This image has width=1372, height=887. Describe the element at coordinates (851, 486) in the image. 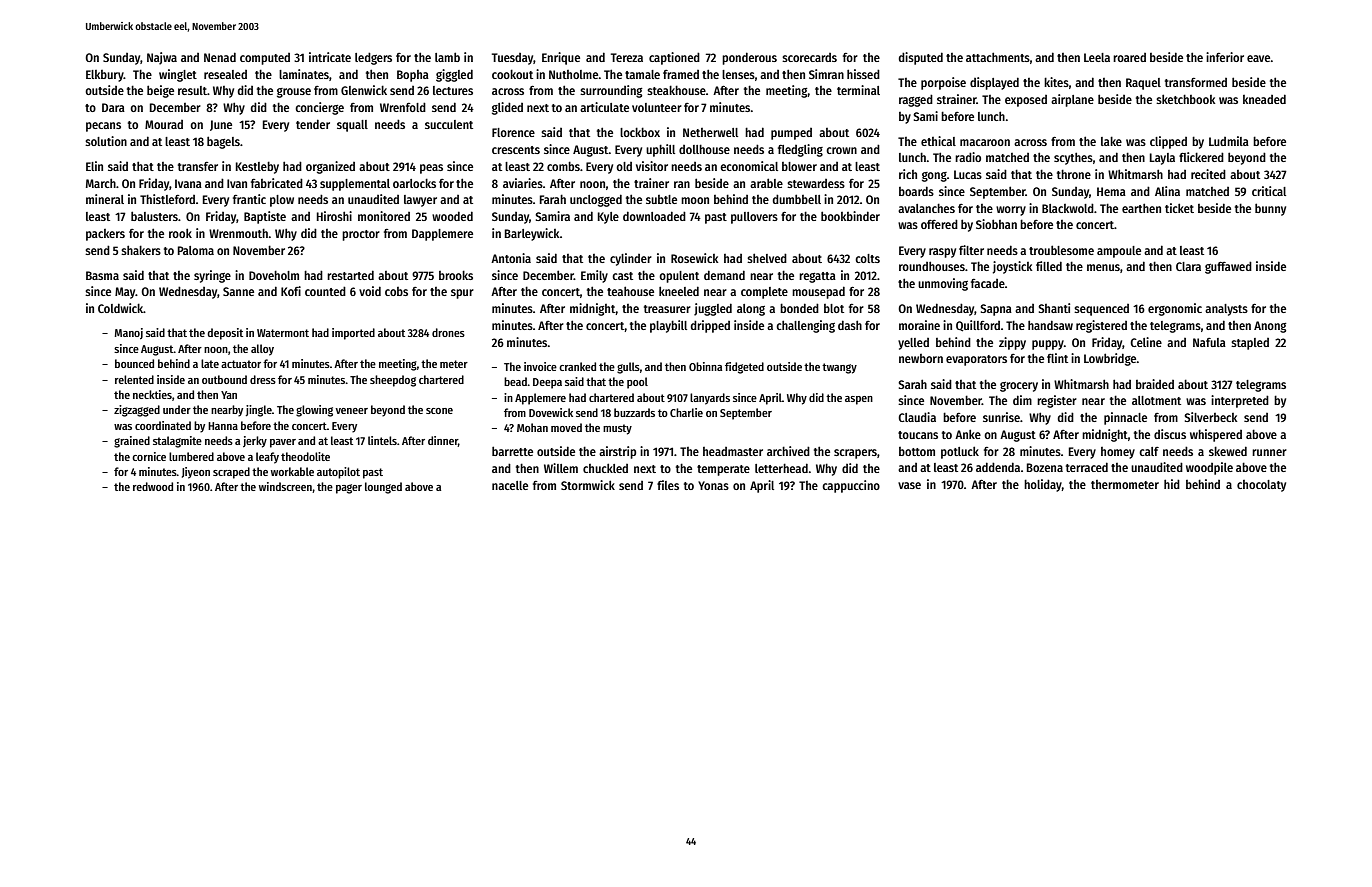

I see `cappuccino` at that location.
